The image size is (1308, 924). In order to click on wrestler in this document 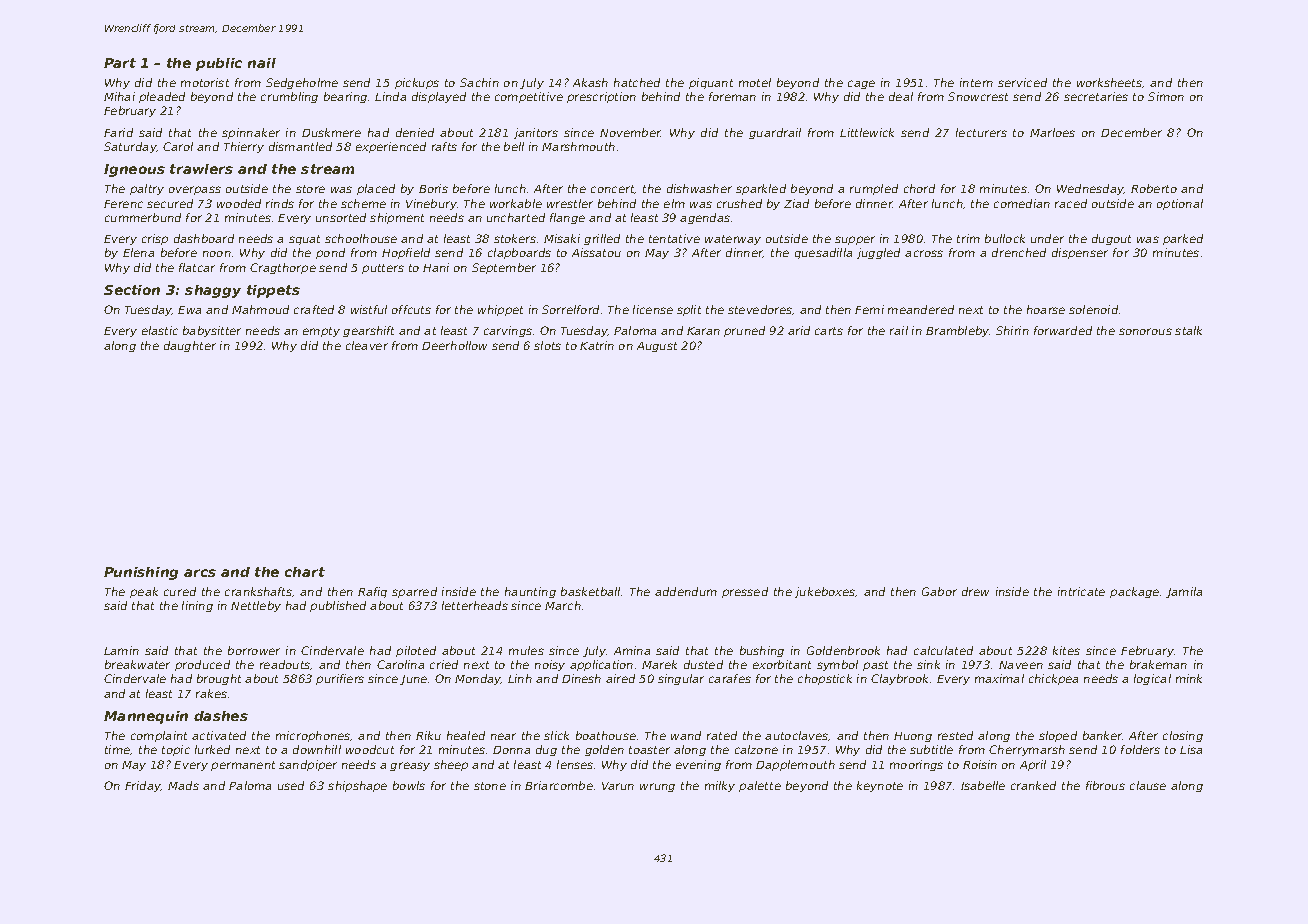, I will do `click(570, 203)`.
